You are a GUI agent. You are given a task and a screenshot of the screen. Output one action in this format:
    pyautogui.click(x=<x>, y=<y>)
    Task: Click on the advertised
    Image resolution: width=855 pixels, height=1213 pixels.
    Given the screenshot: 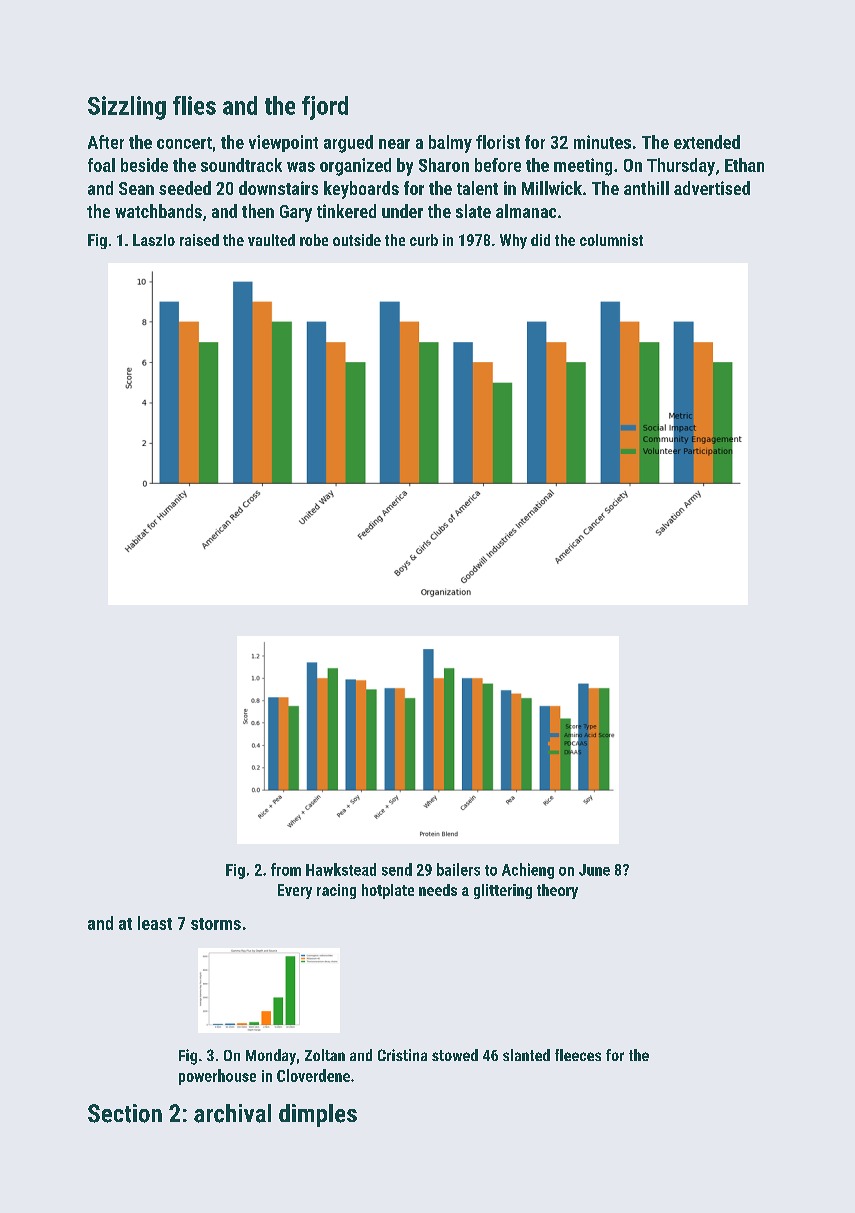 What is the action you would take?
    pyautogui.click(x=712, y=188)
